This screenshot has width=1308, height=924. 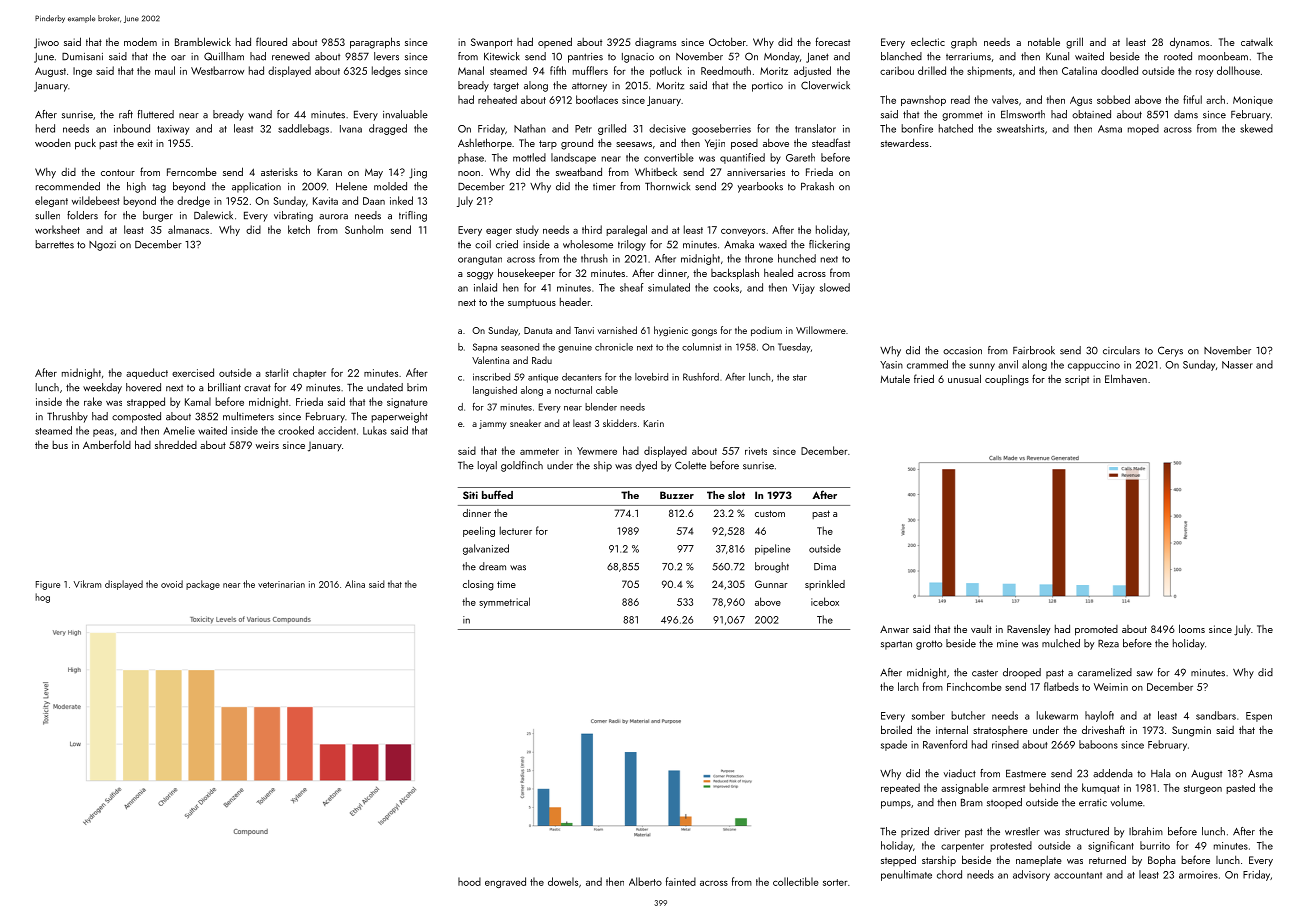 I want to click on Nasser, so click(x=1237, y=365).
